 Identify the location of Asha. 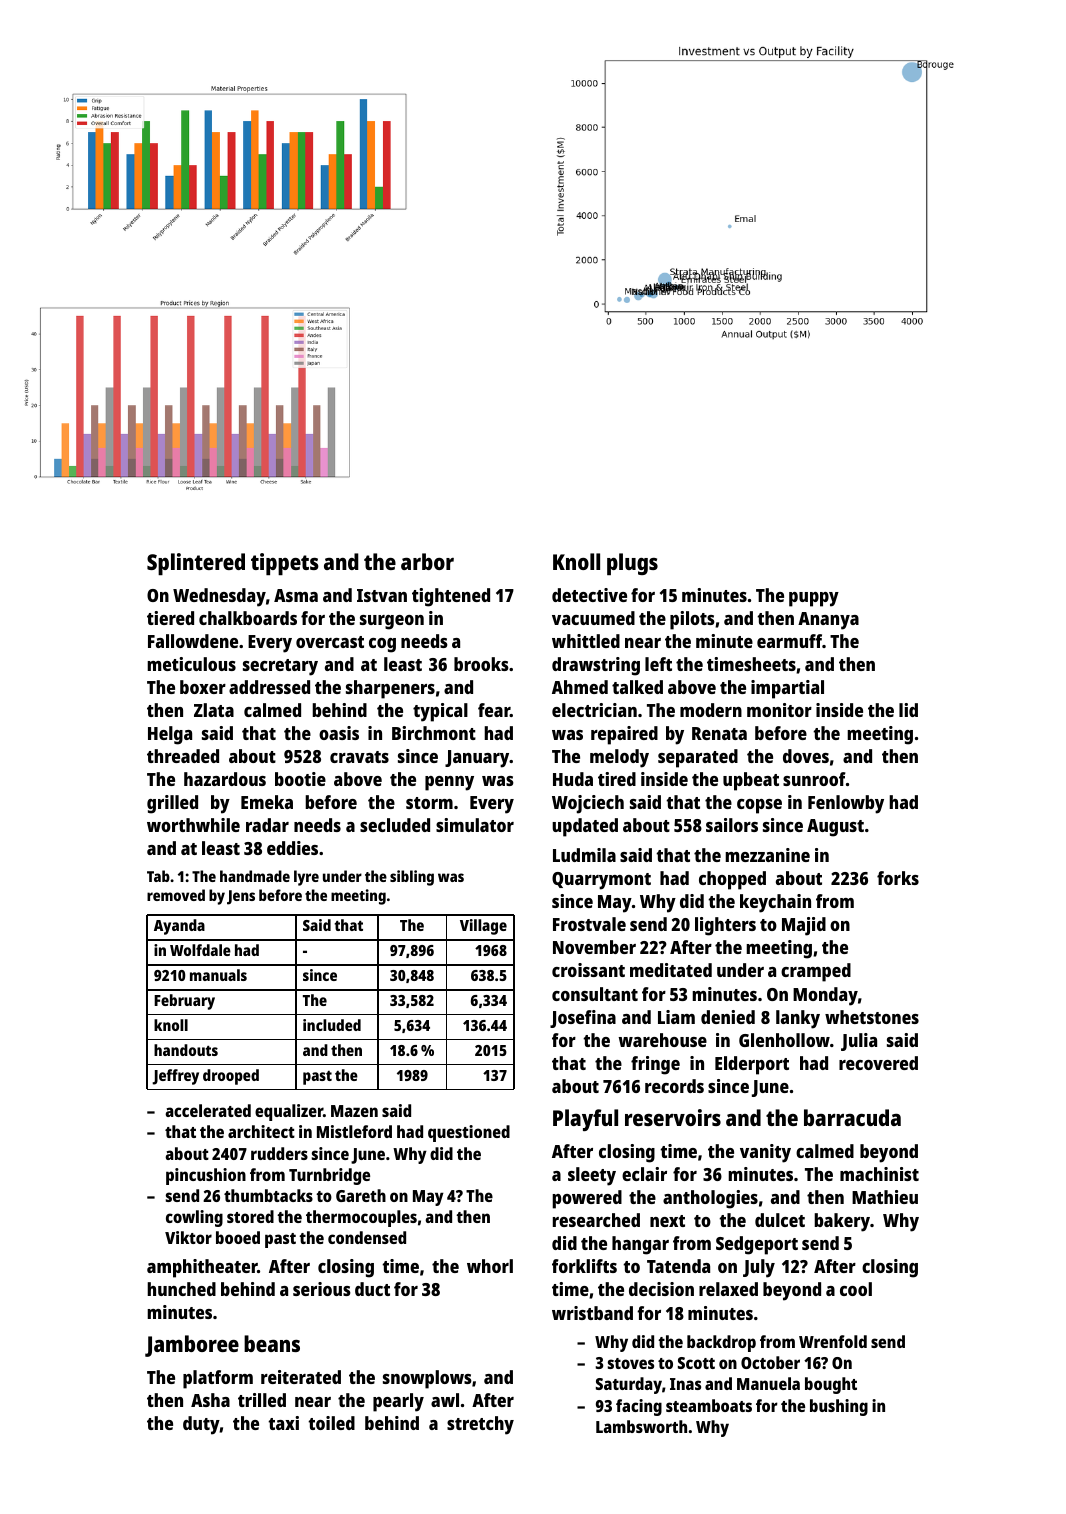
(210, 1400).
